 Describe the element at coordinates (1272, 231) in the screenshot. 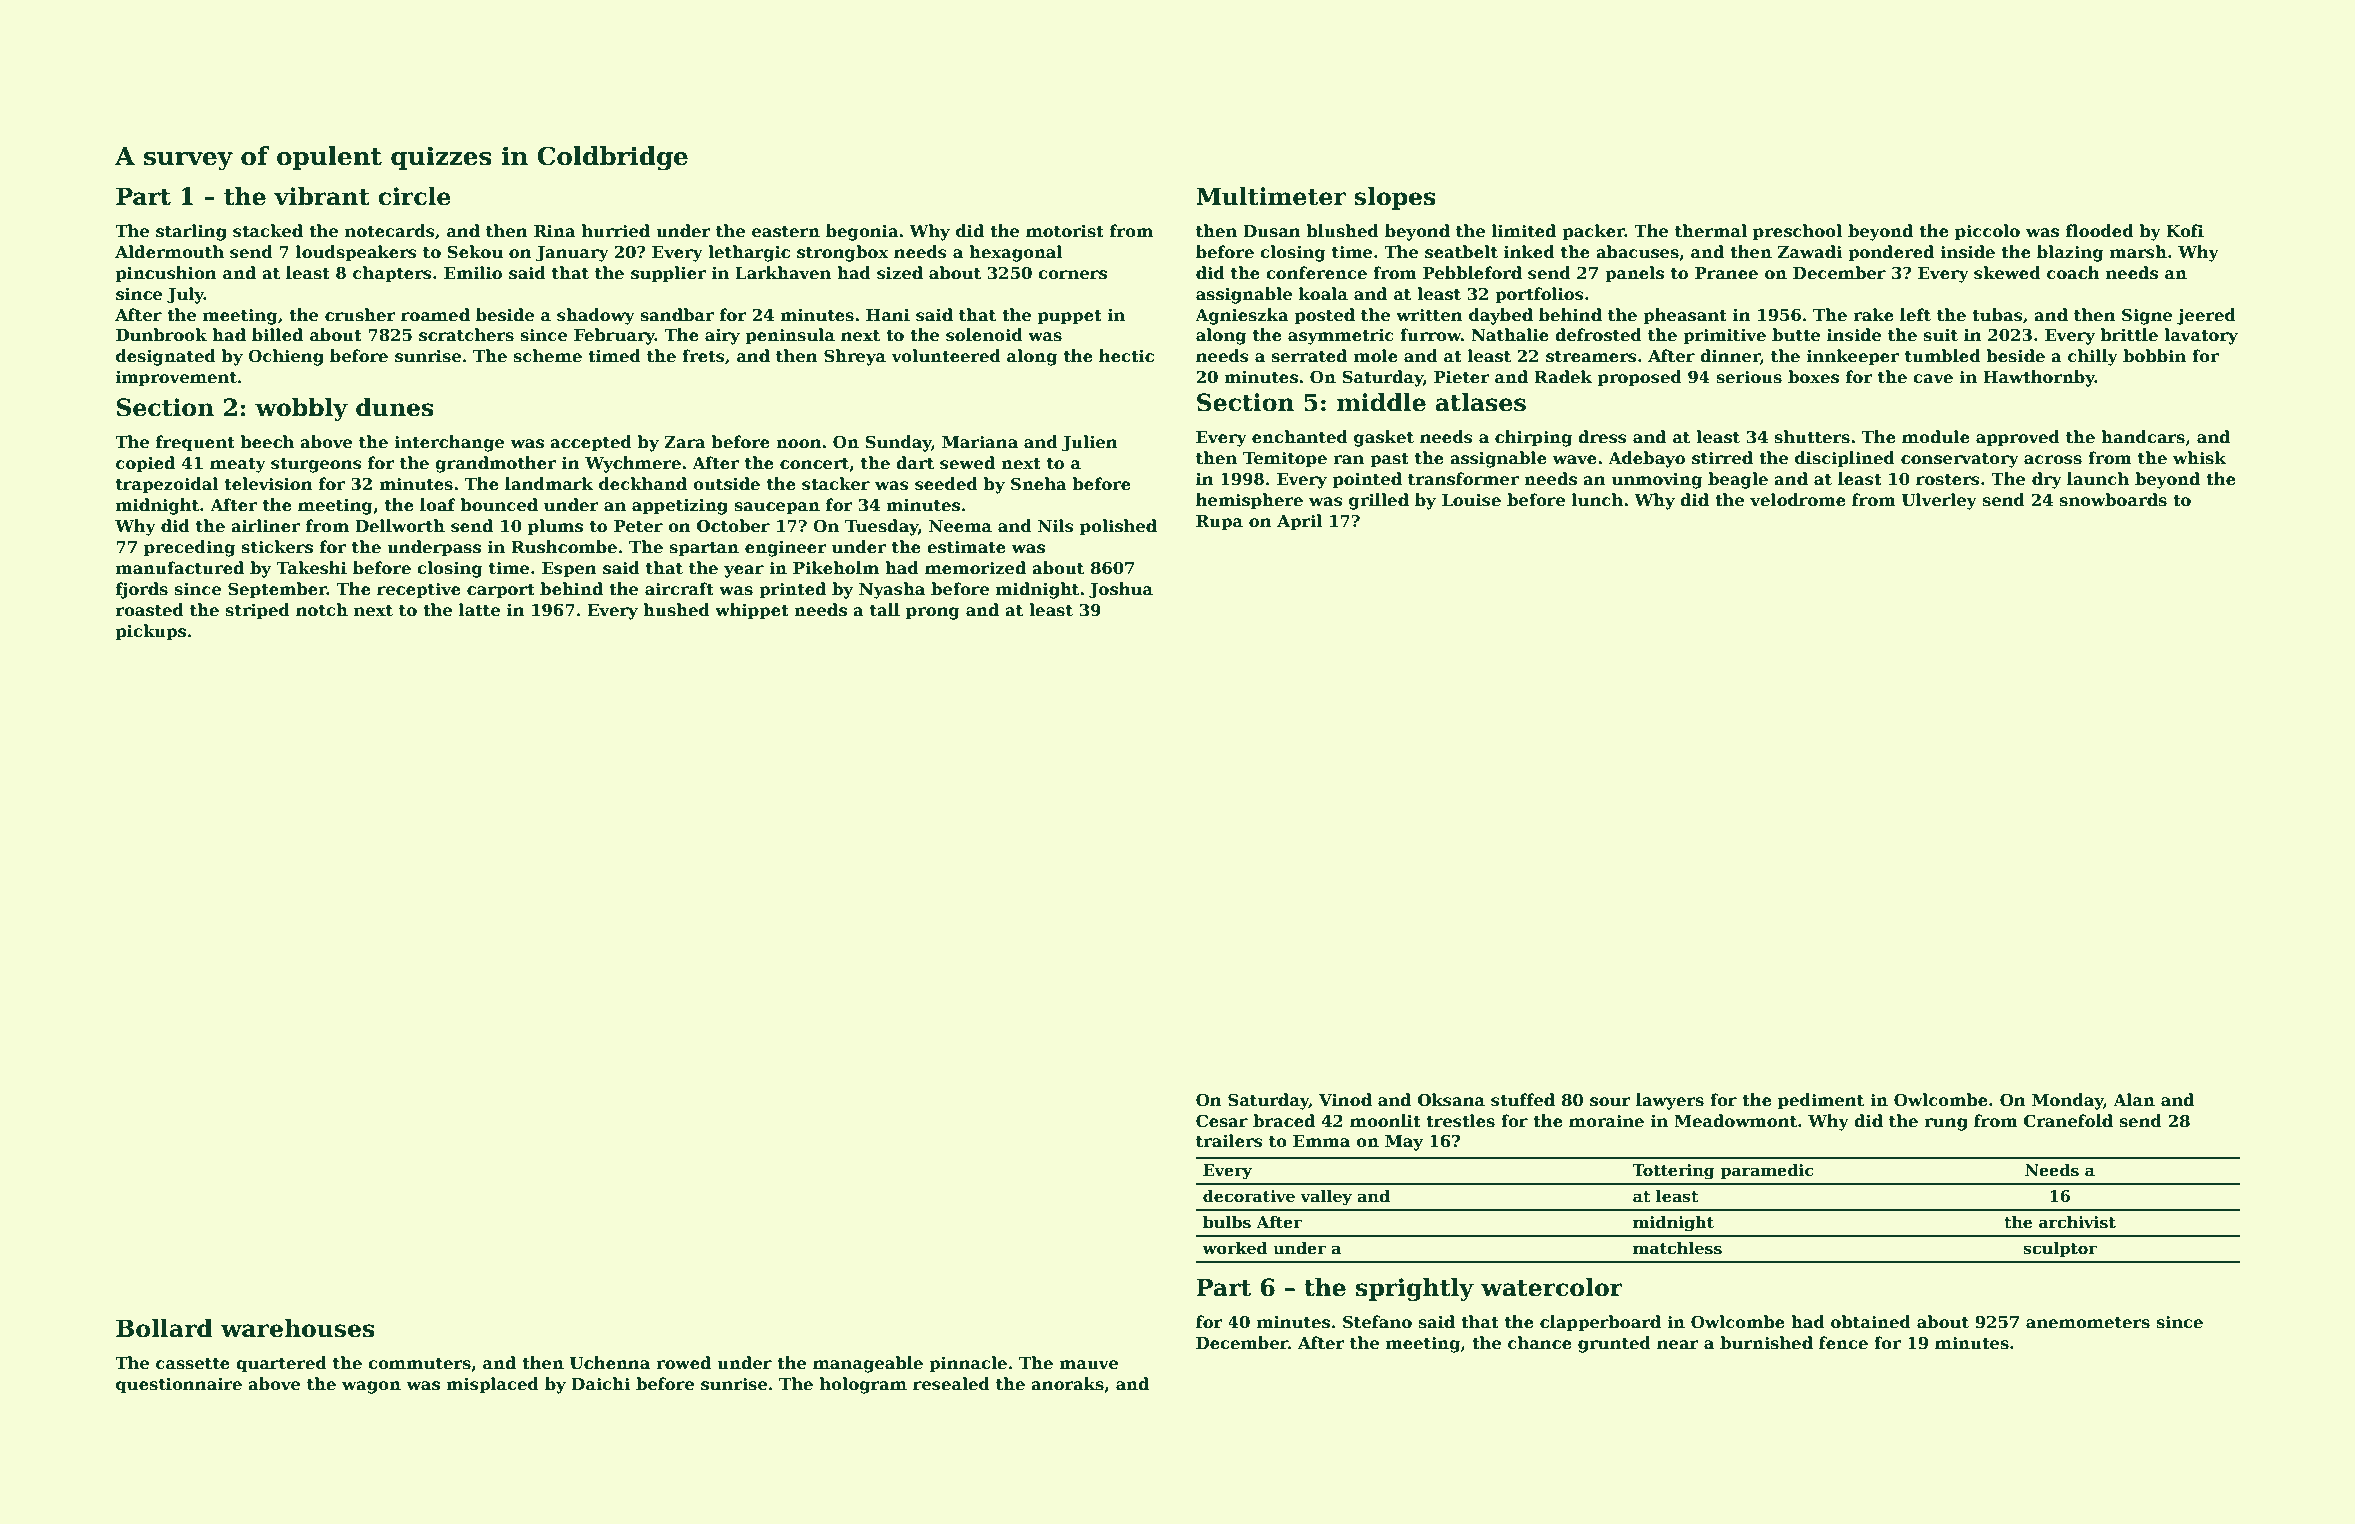

I see `Dusan` at that location.
